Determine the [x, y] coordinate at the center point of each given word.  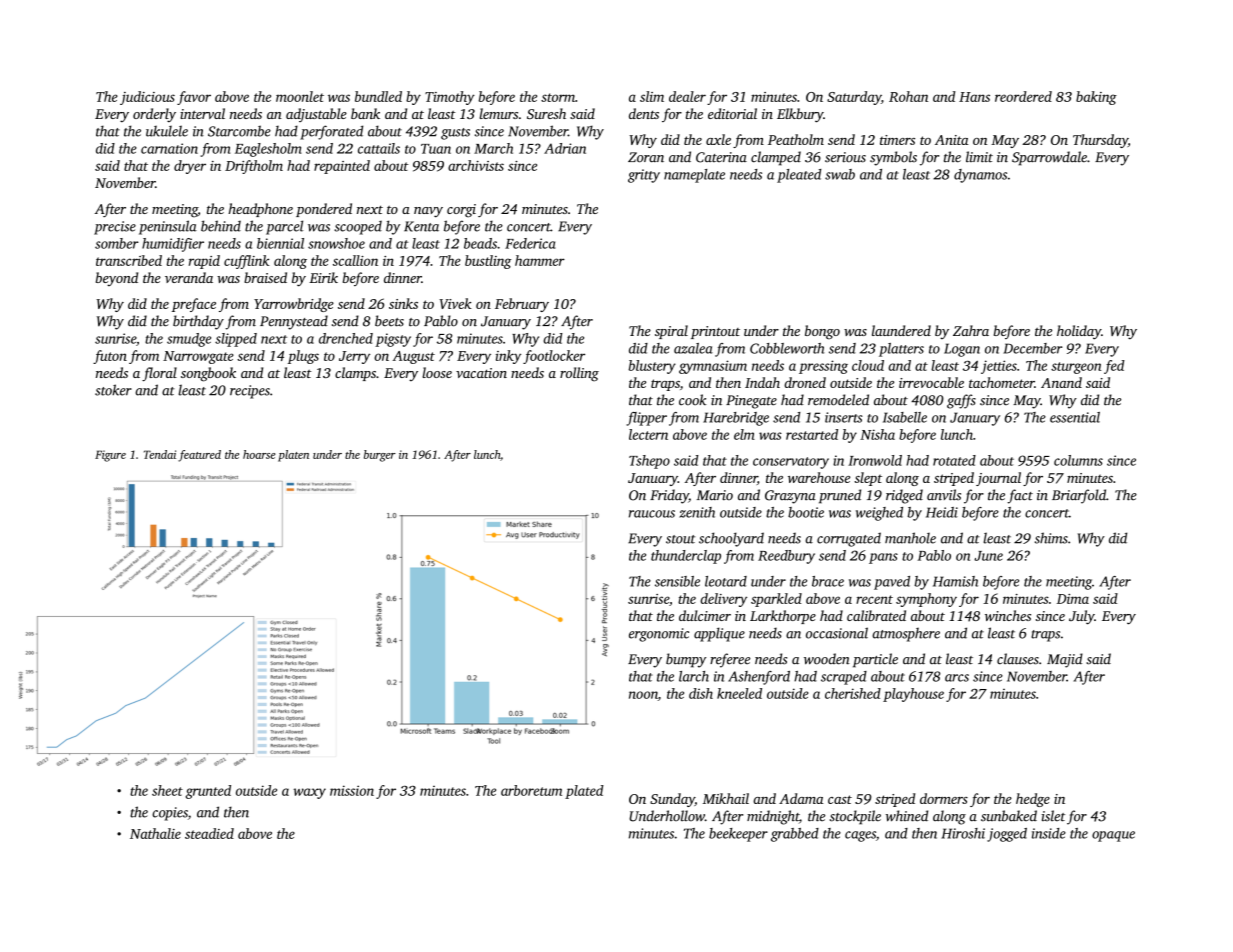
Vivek [455, 303]
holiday [1079, 332]
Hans [974, 97]
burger [380, 456]
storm [558, 97]
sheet [167, 790]
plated [584, 792]
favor [194, 98]
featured [199, 456]
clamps [355, 374]
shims [1051, 538]
